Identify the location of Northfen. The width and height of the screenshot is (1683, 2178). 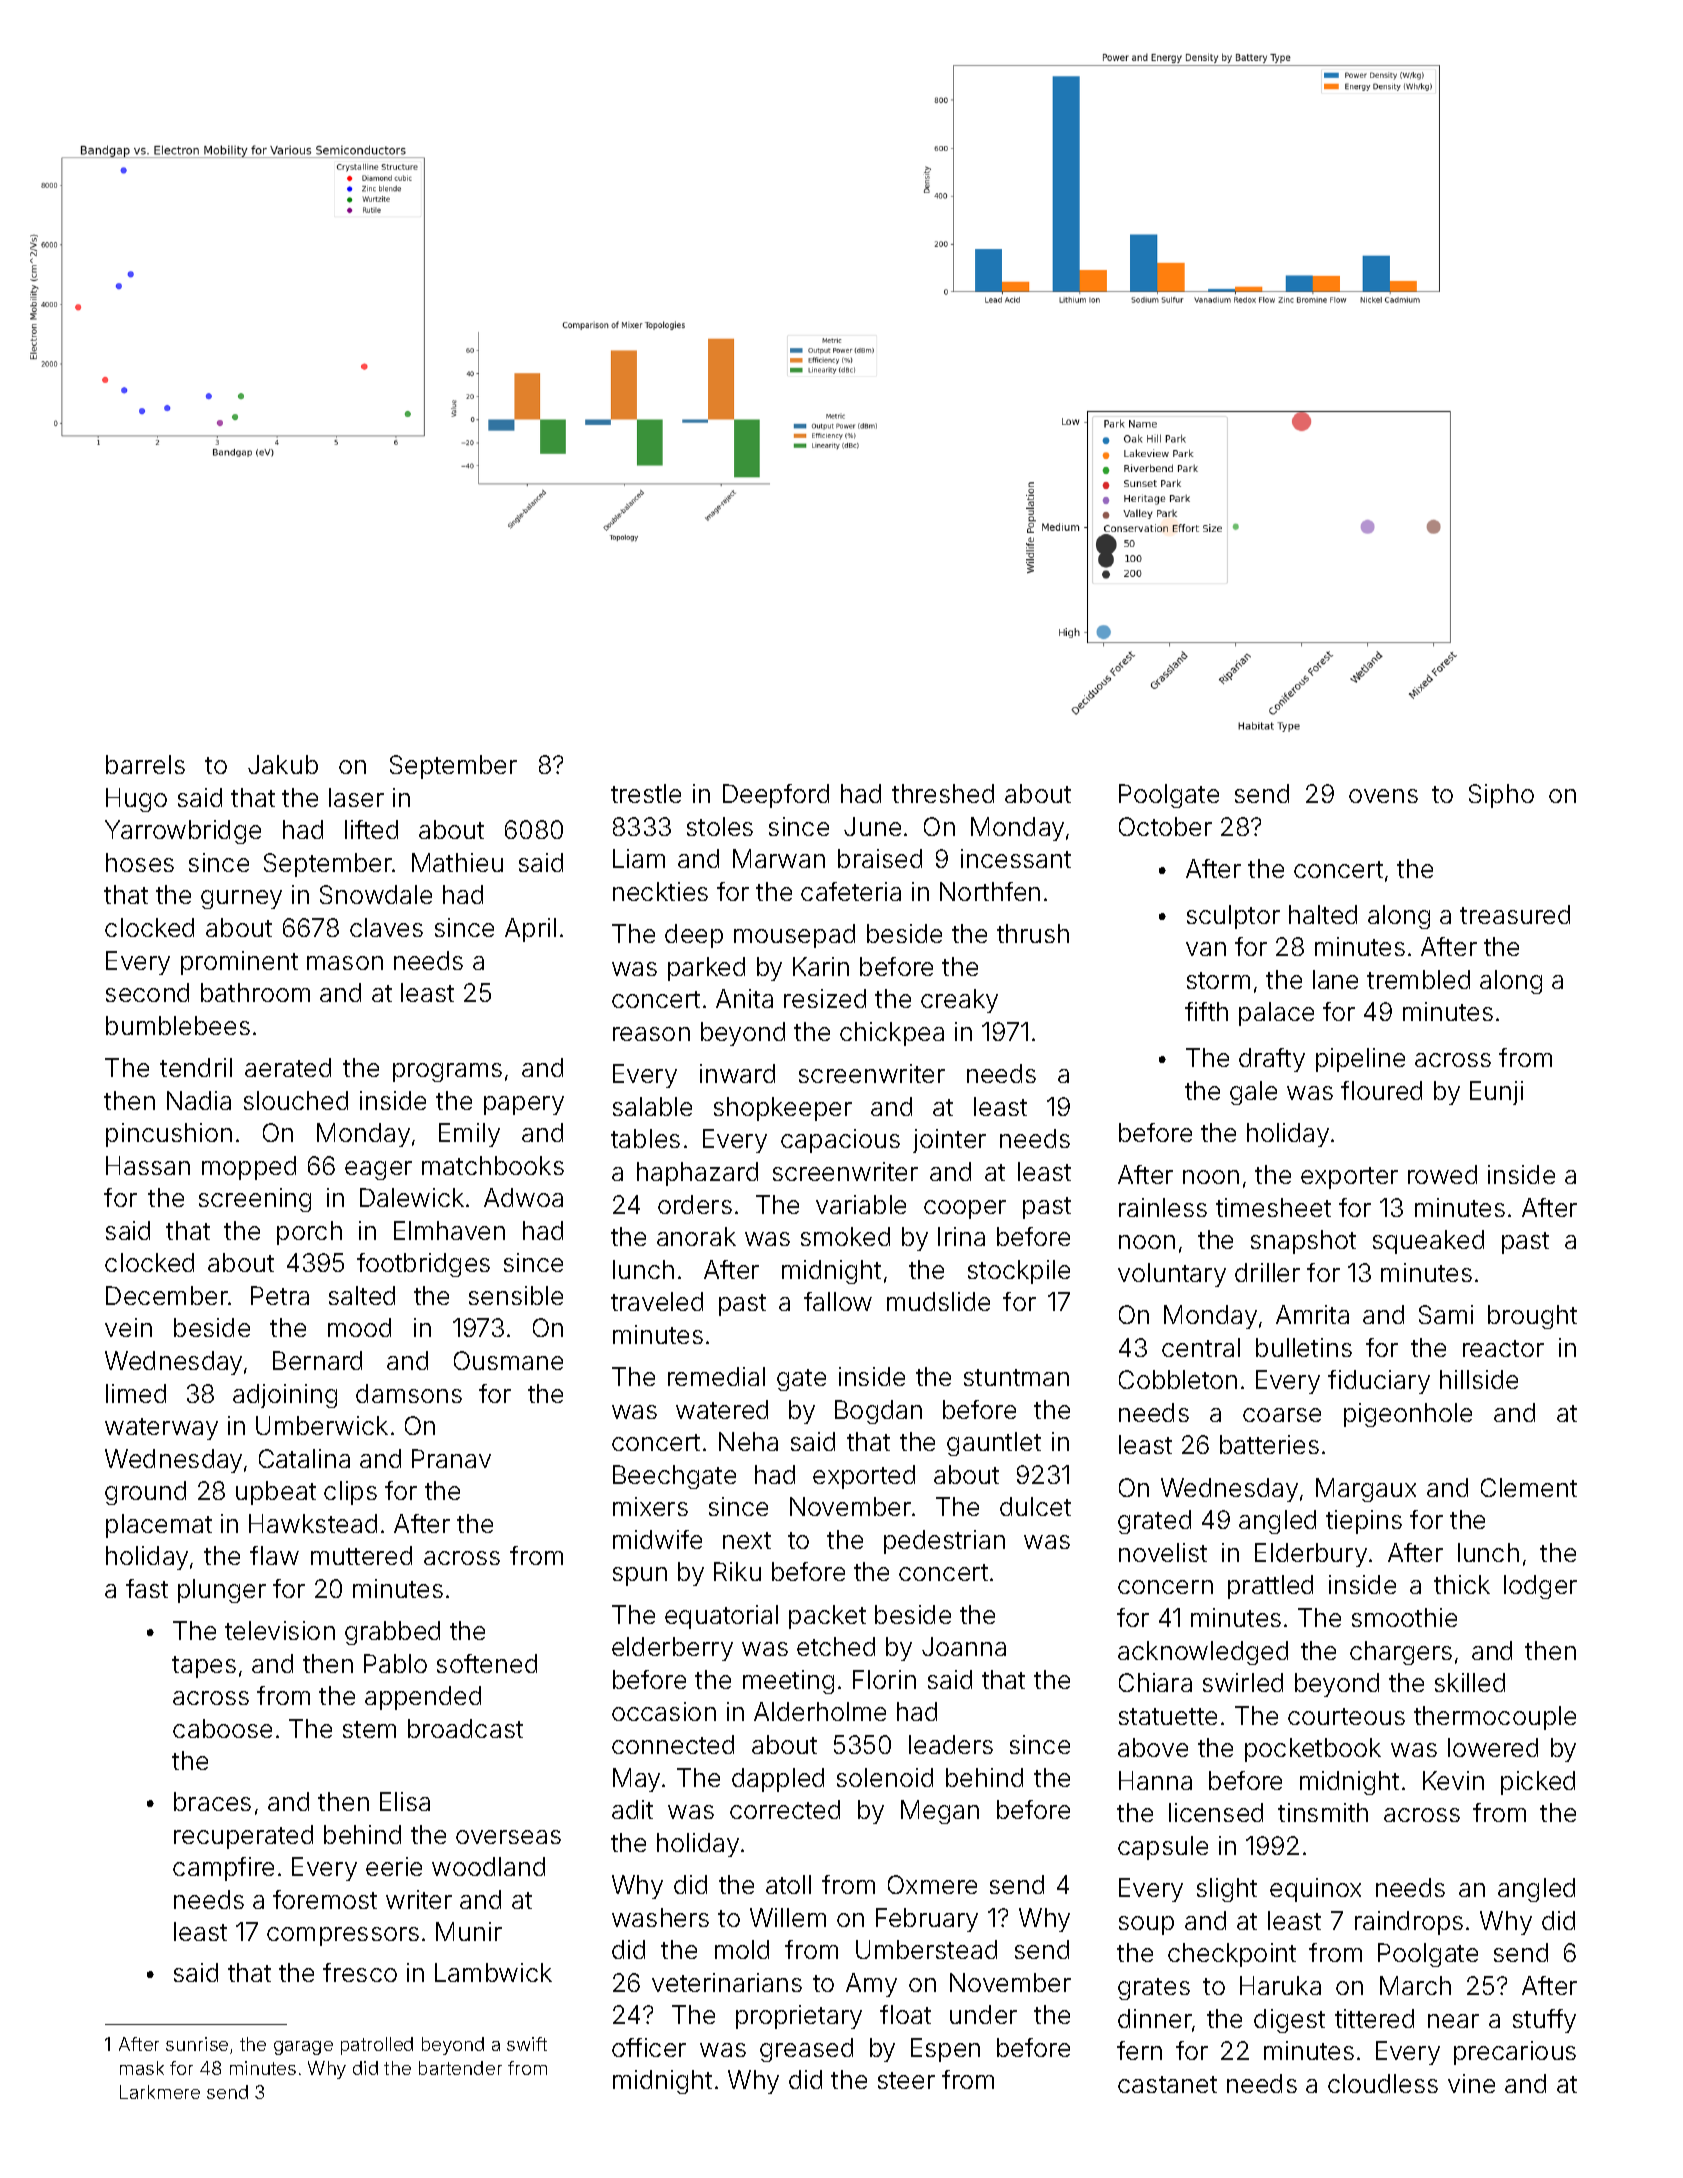
(990, 891).
